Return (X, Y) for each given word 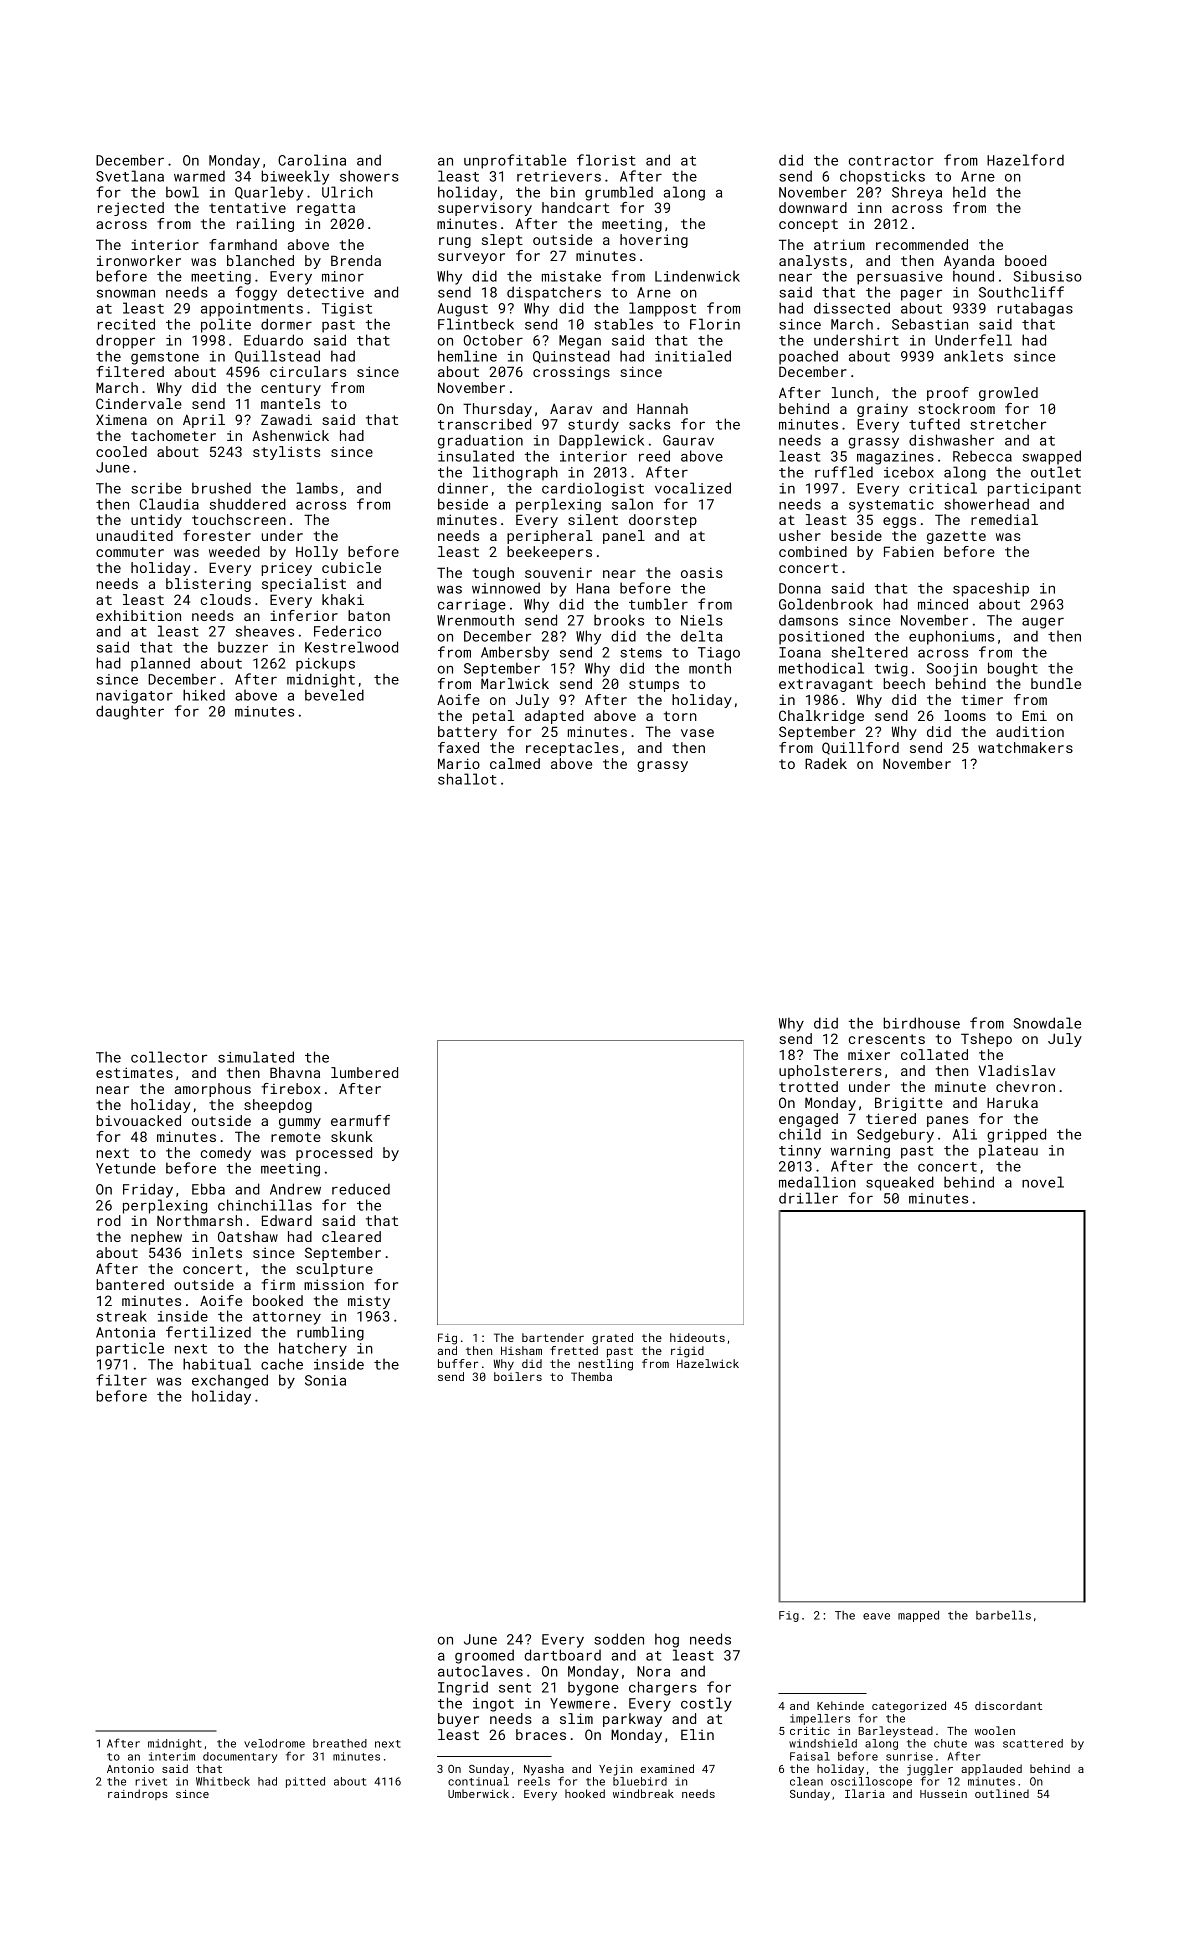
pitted (305, 1782)
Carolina (312, 160)
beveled (334, 695)
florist (606, 160)
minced (943, 604)
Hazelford (1025, 160)
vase (697, 733)
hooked (585, 1793)
